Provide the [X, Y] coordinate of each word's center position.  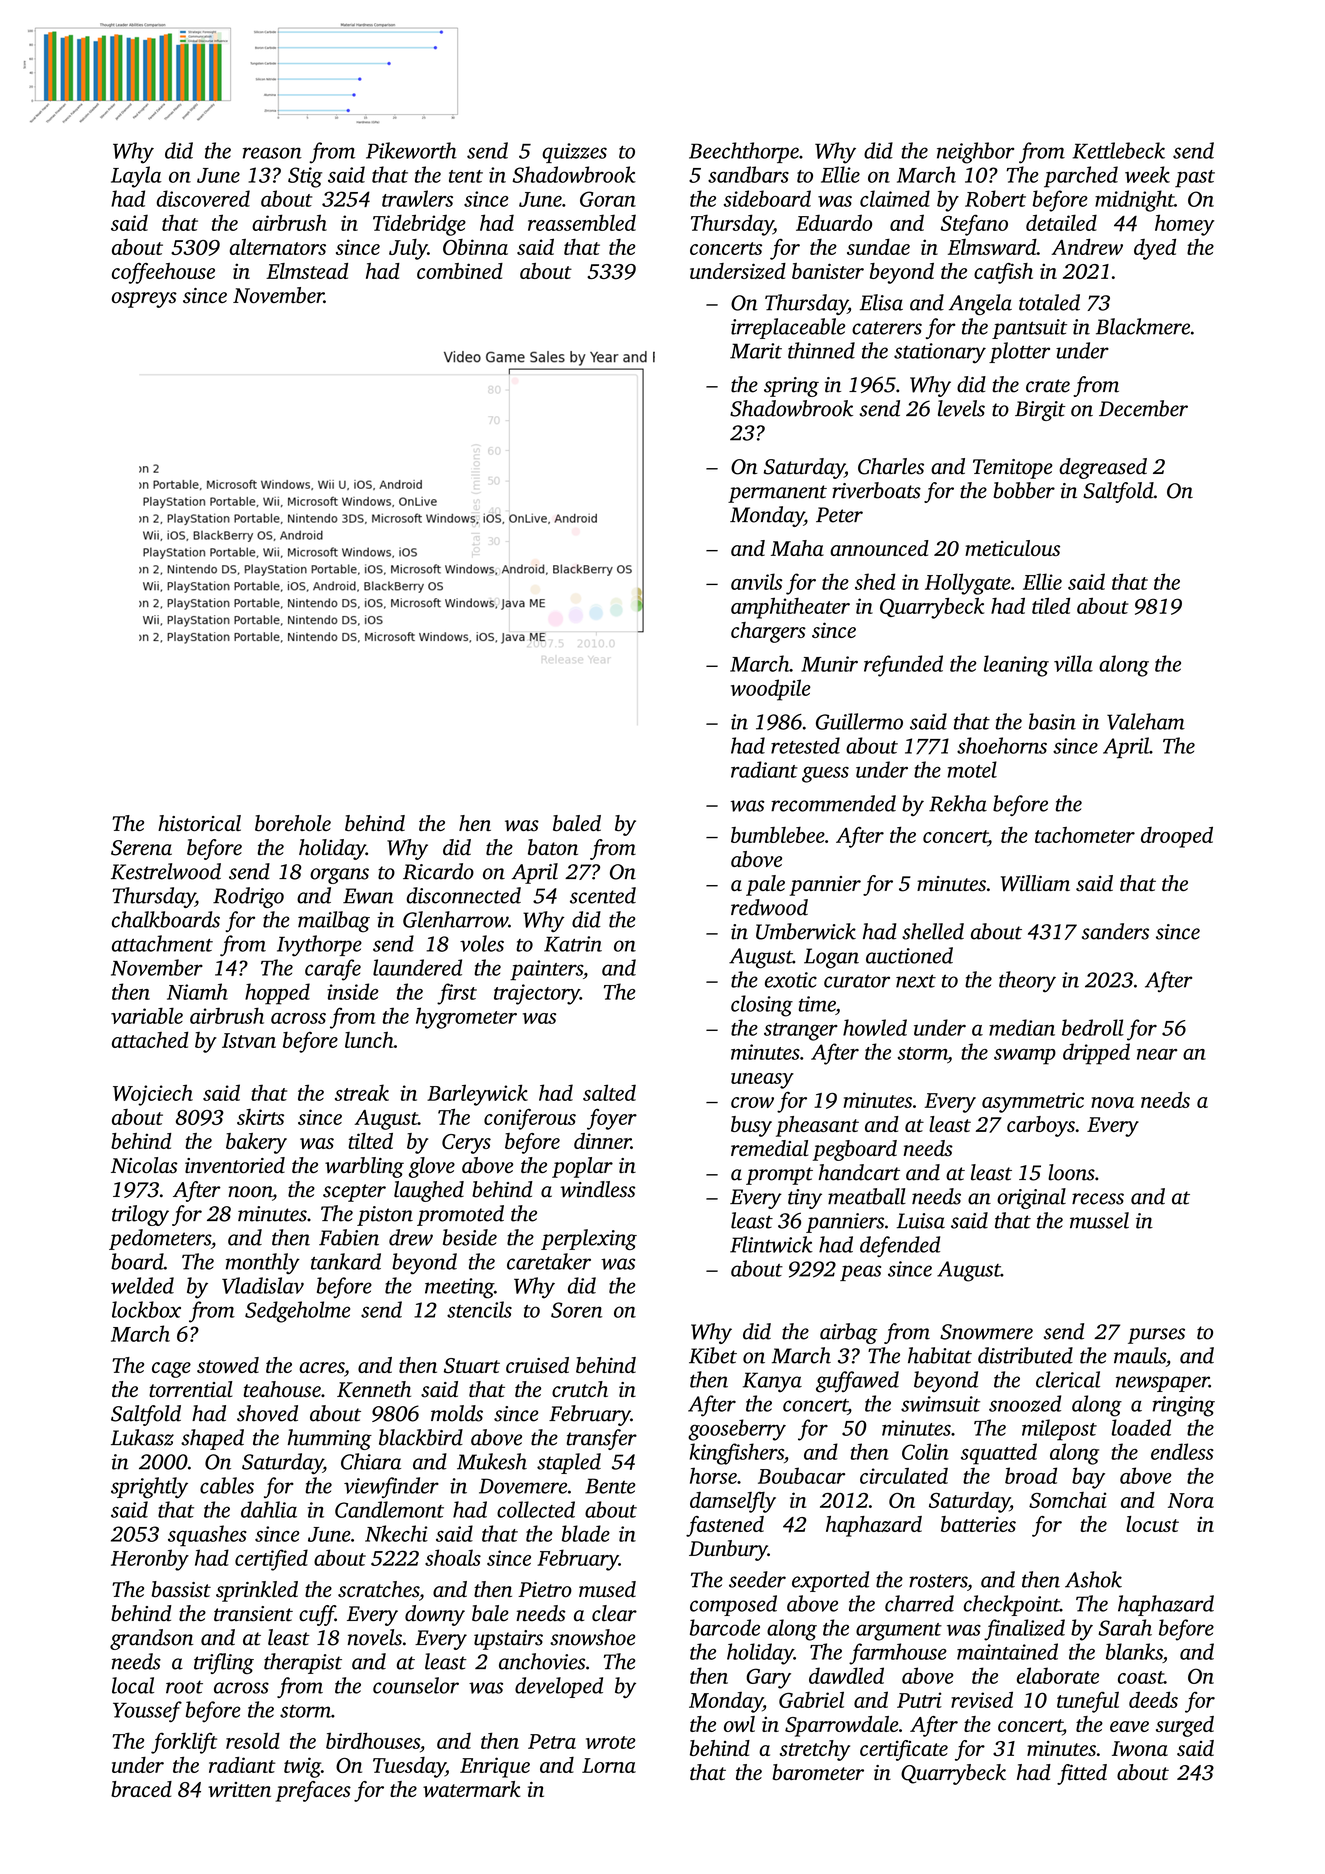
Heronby [150, 1560]
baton [553, 847]
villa [1073, 663]
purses [1156, 1336]
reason [272, 153]
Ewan [368, 896]
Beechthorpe [744, 152]
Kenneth [374, 1389]
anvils [757, 581]
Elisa [881, 302]
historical [199, 823]
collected [536, 1509]
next [916, 981]
